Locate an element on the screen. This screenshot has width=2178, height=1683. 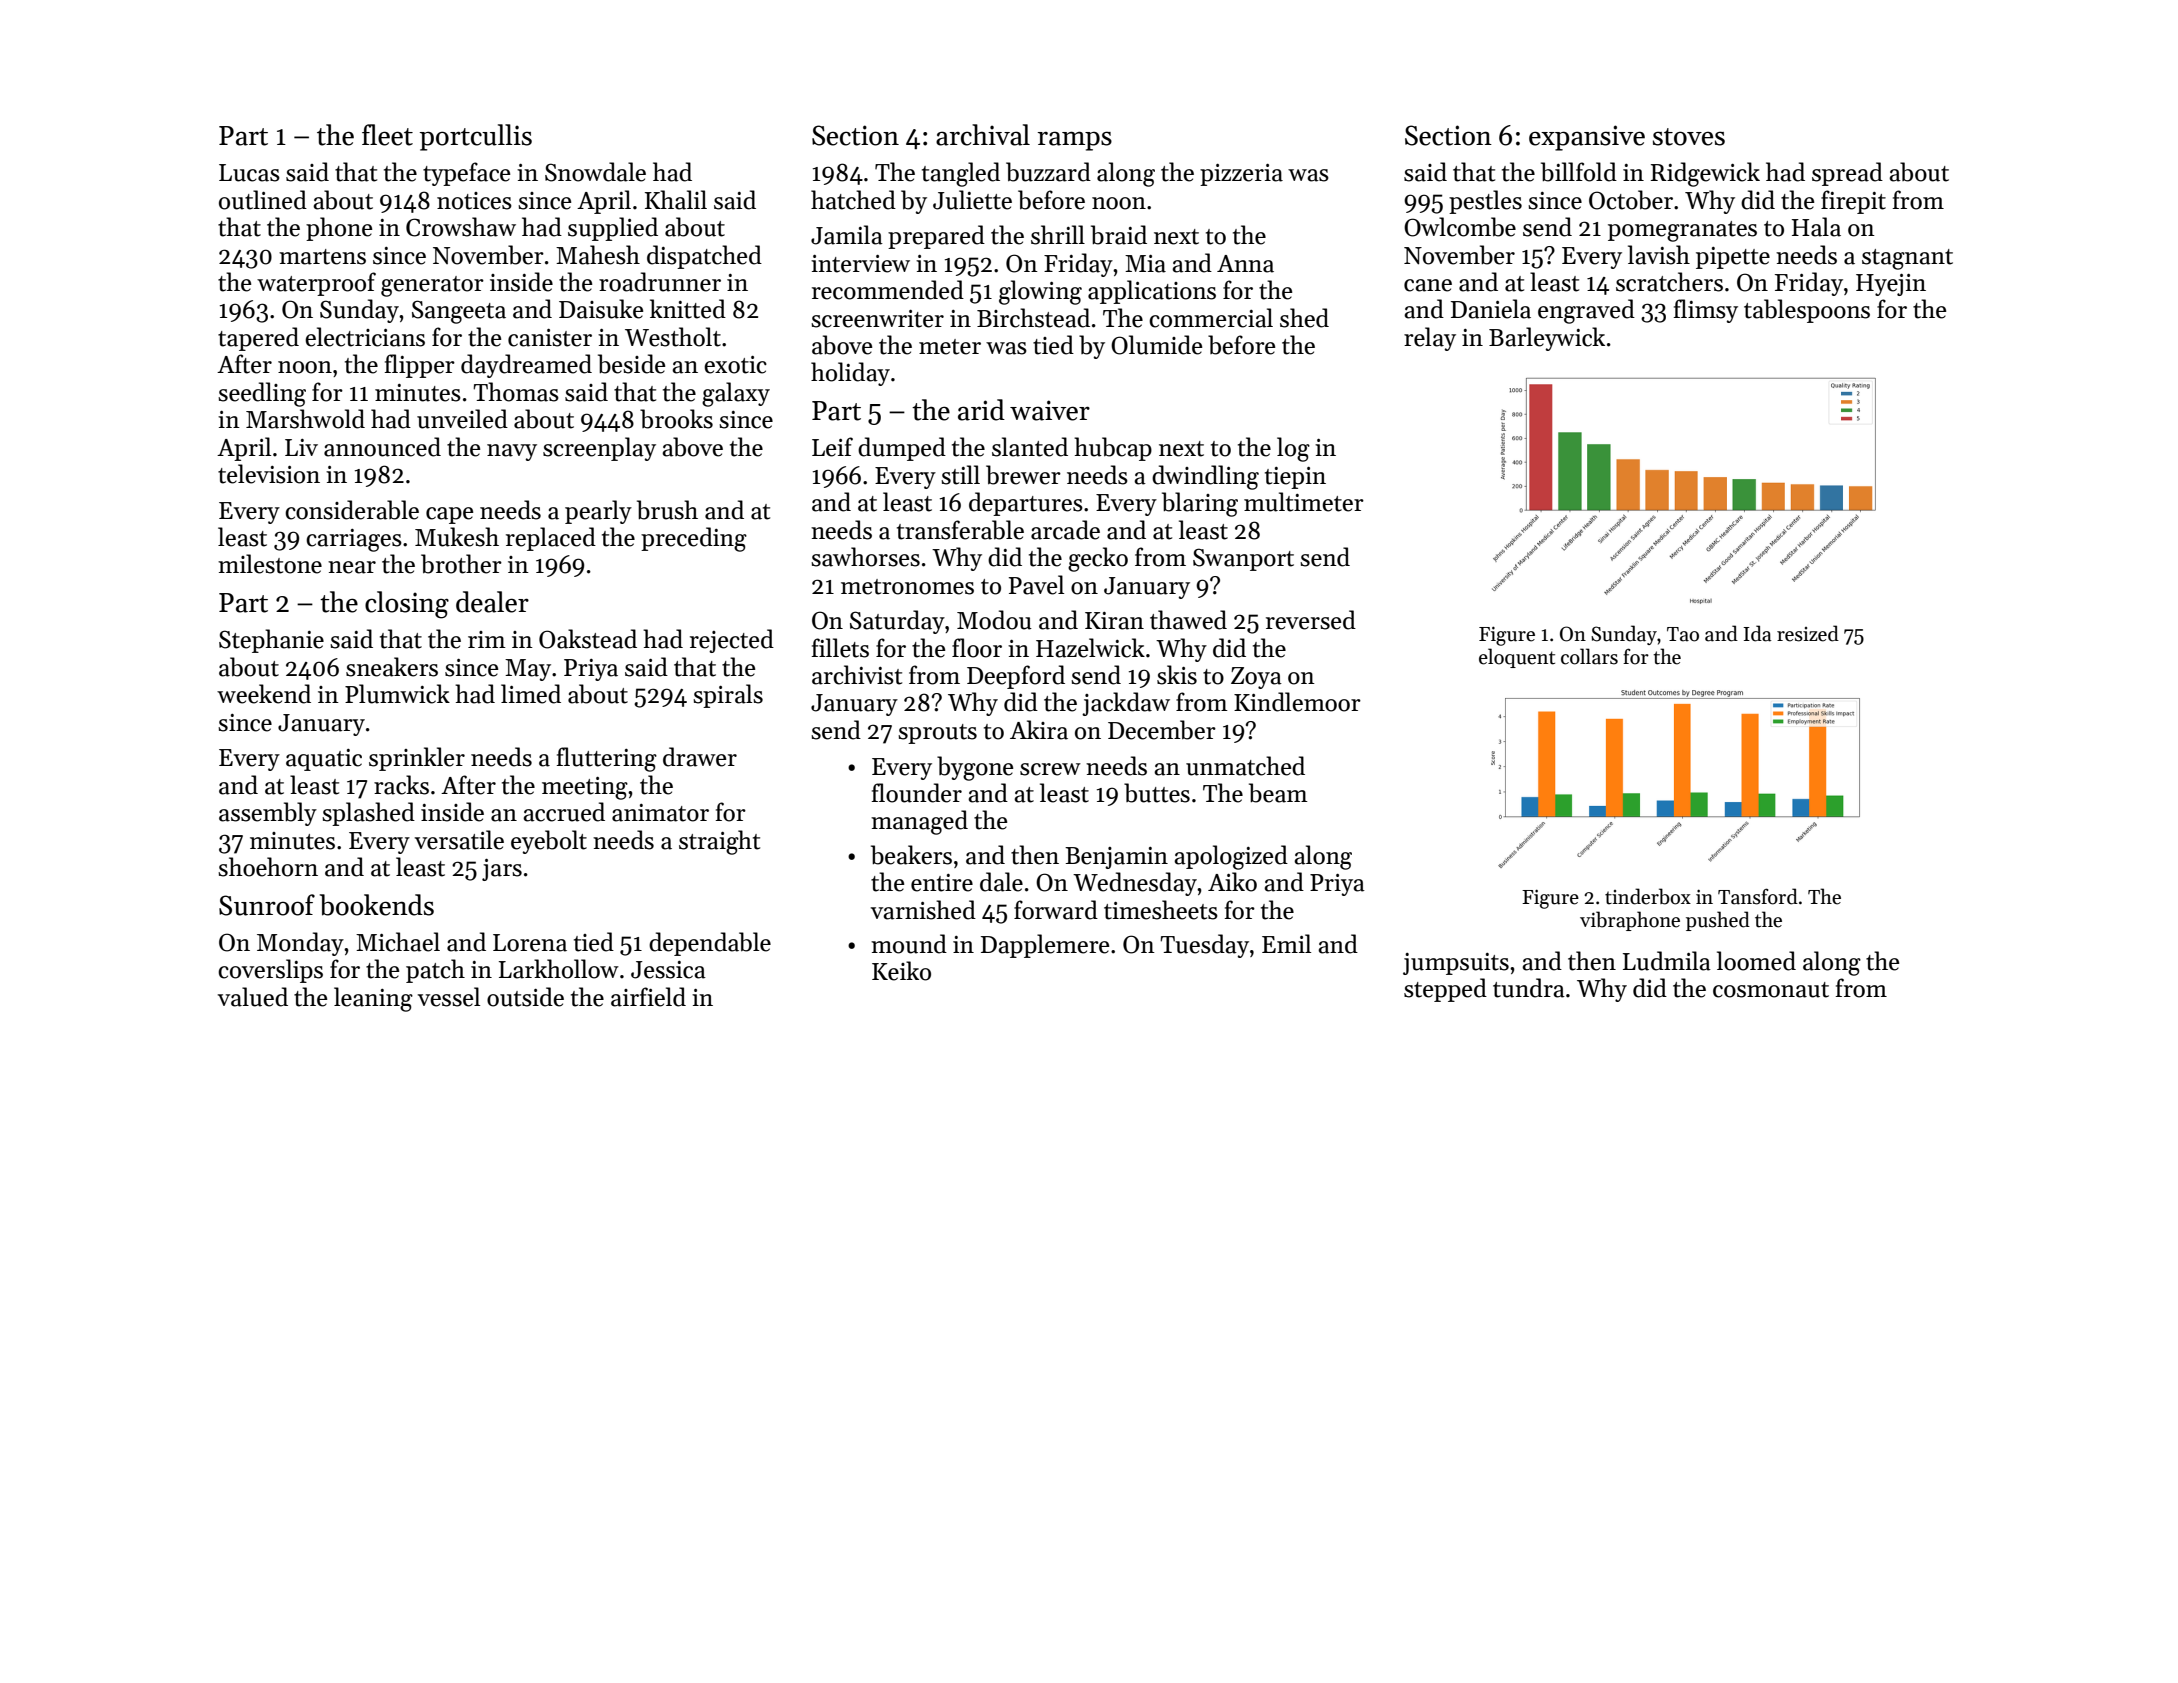
milestone is located at coordinates (270, 564).
